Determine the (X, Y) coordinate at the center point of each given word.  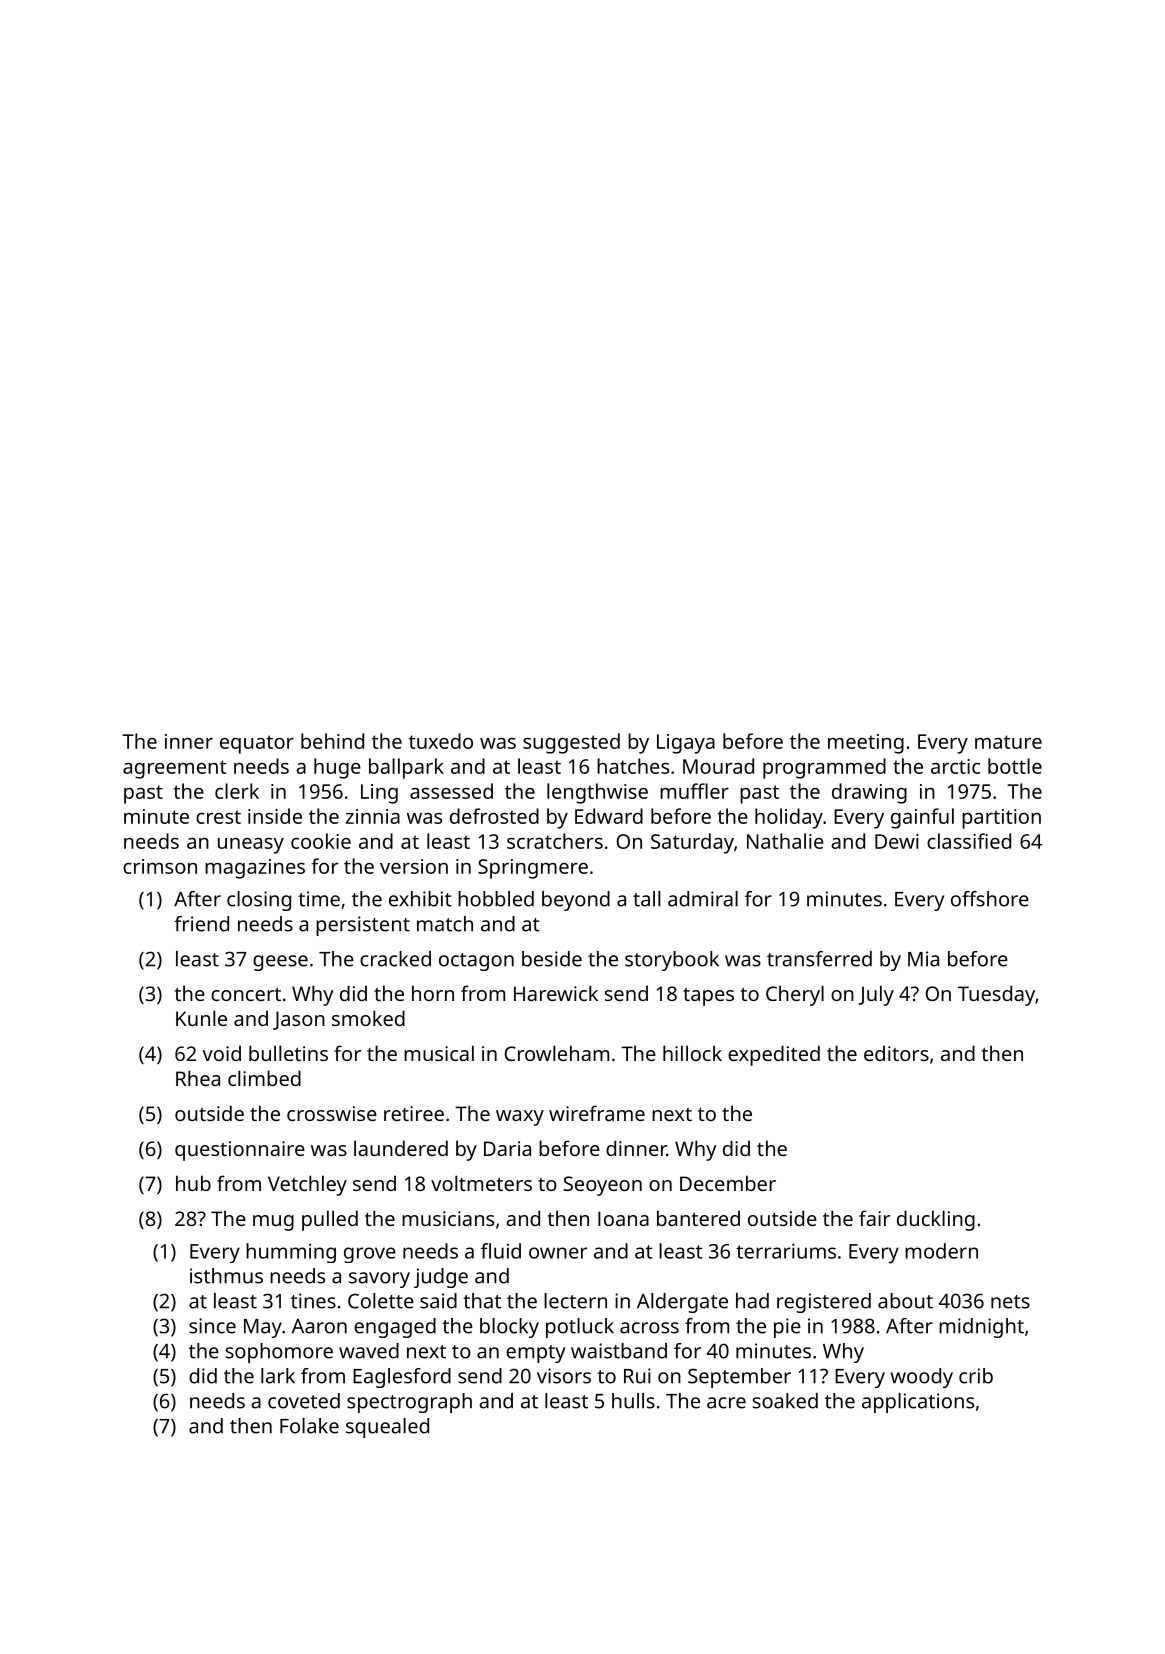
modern (941, 1251)
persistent (363, 926)
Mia (923, 959)
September (739, 1378)
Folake (309, 1426)
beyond (576, 901)
